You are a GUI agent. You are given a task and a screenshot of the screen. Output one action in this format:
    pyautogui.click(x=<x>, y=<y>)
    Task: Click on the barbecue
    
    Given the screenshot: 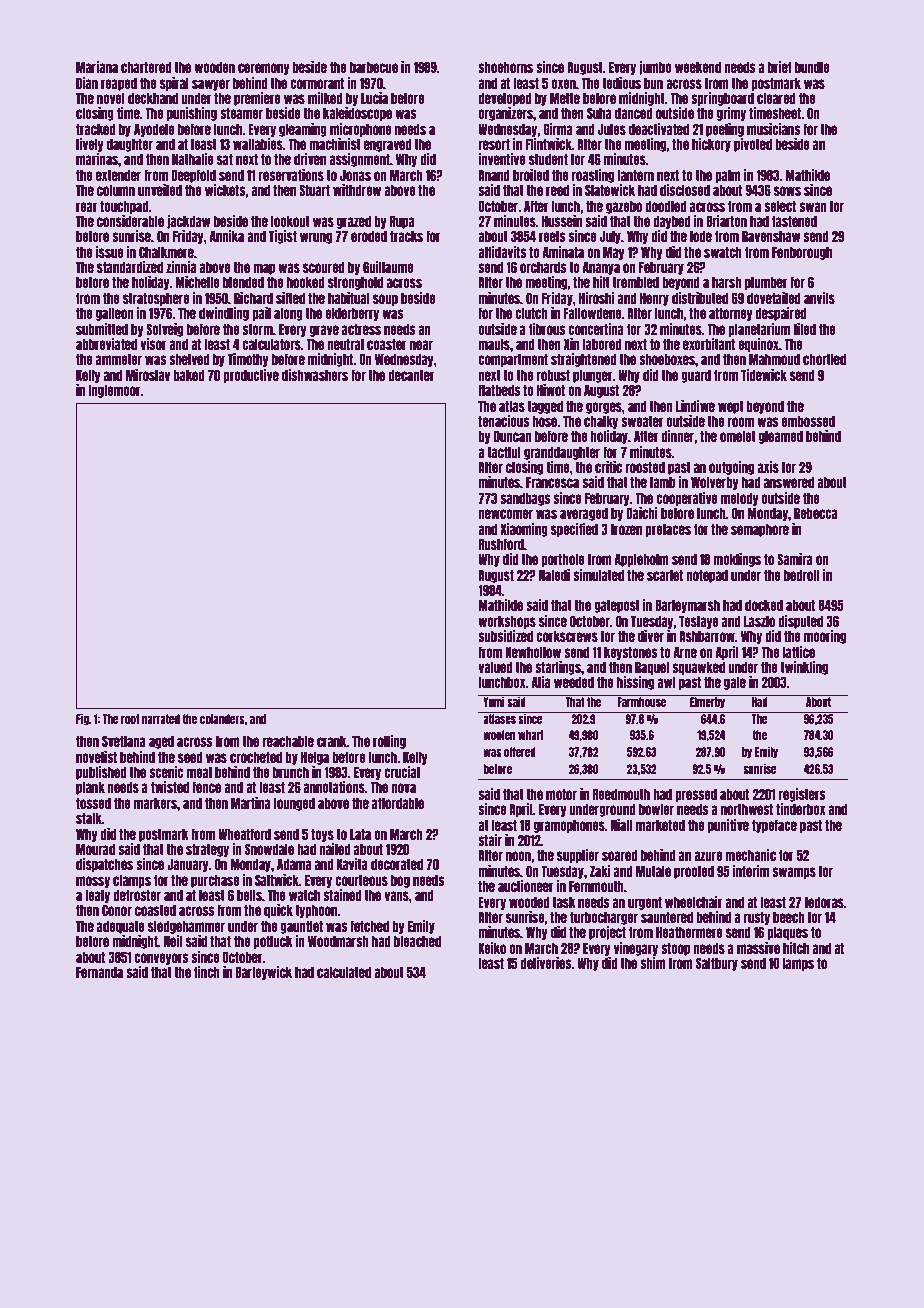 What is the action you would take?
    pyautogui.click(x=374, y=67)
